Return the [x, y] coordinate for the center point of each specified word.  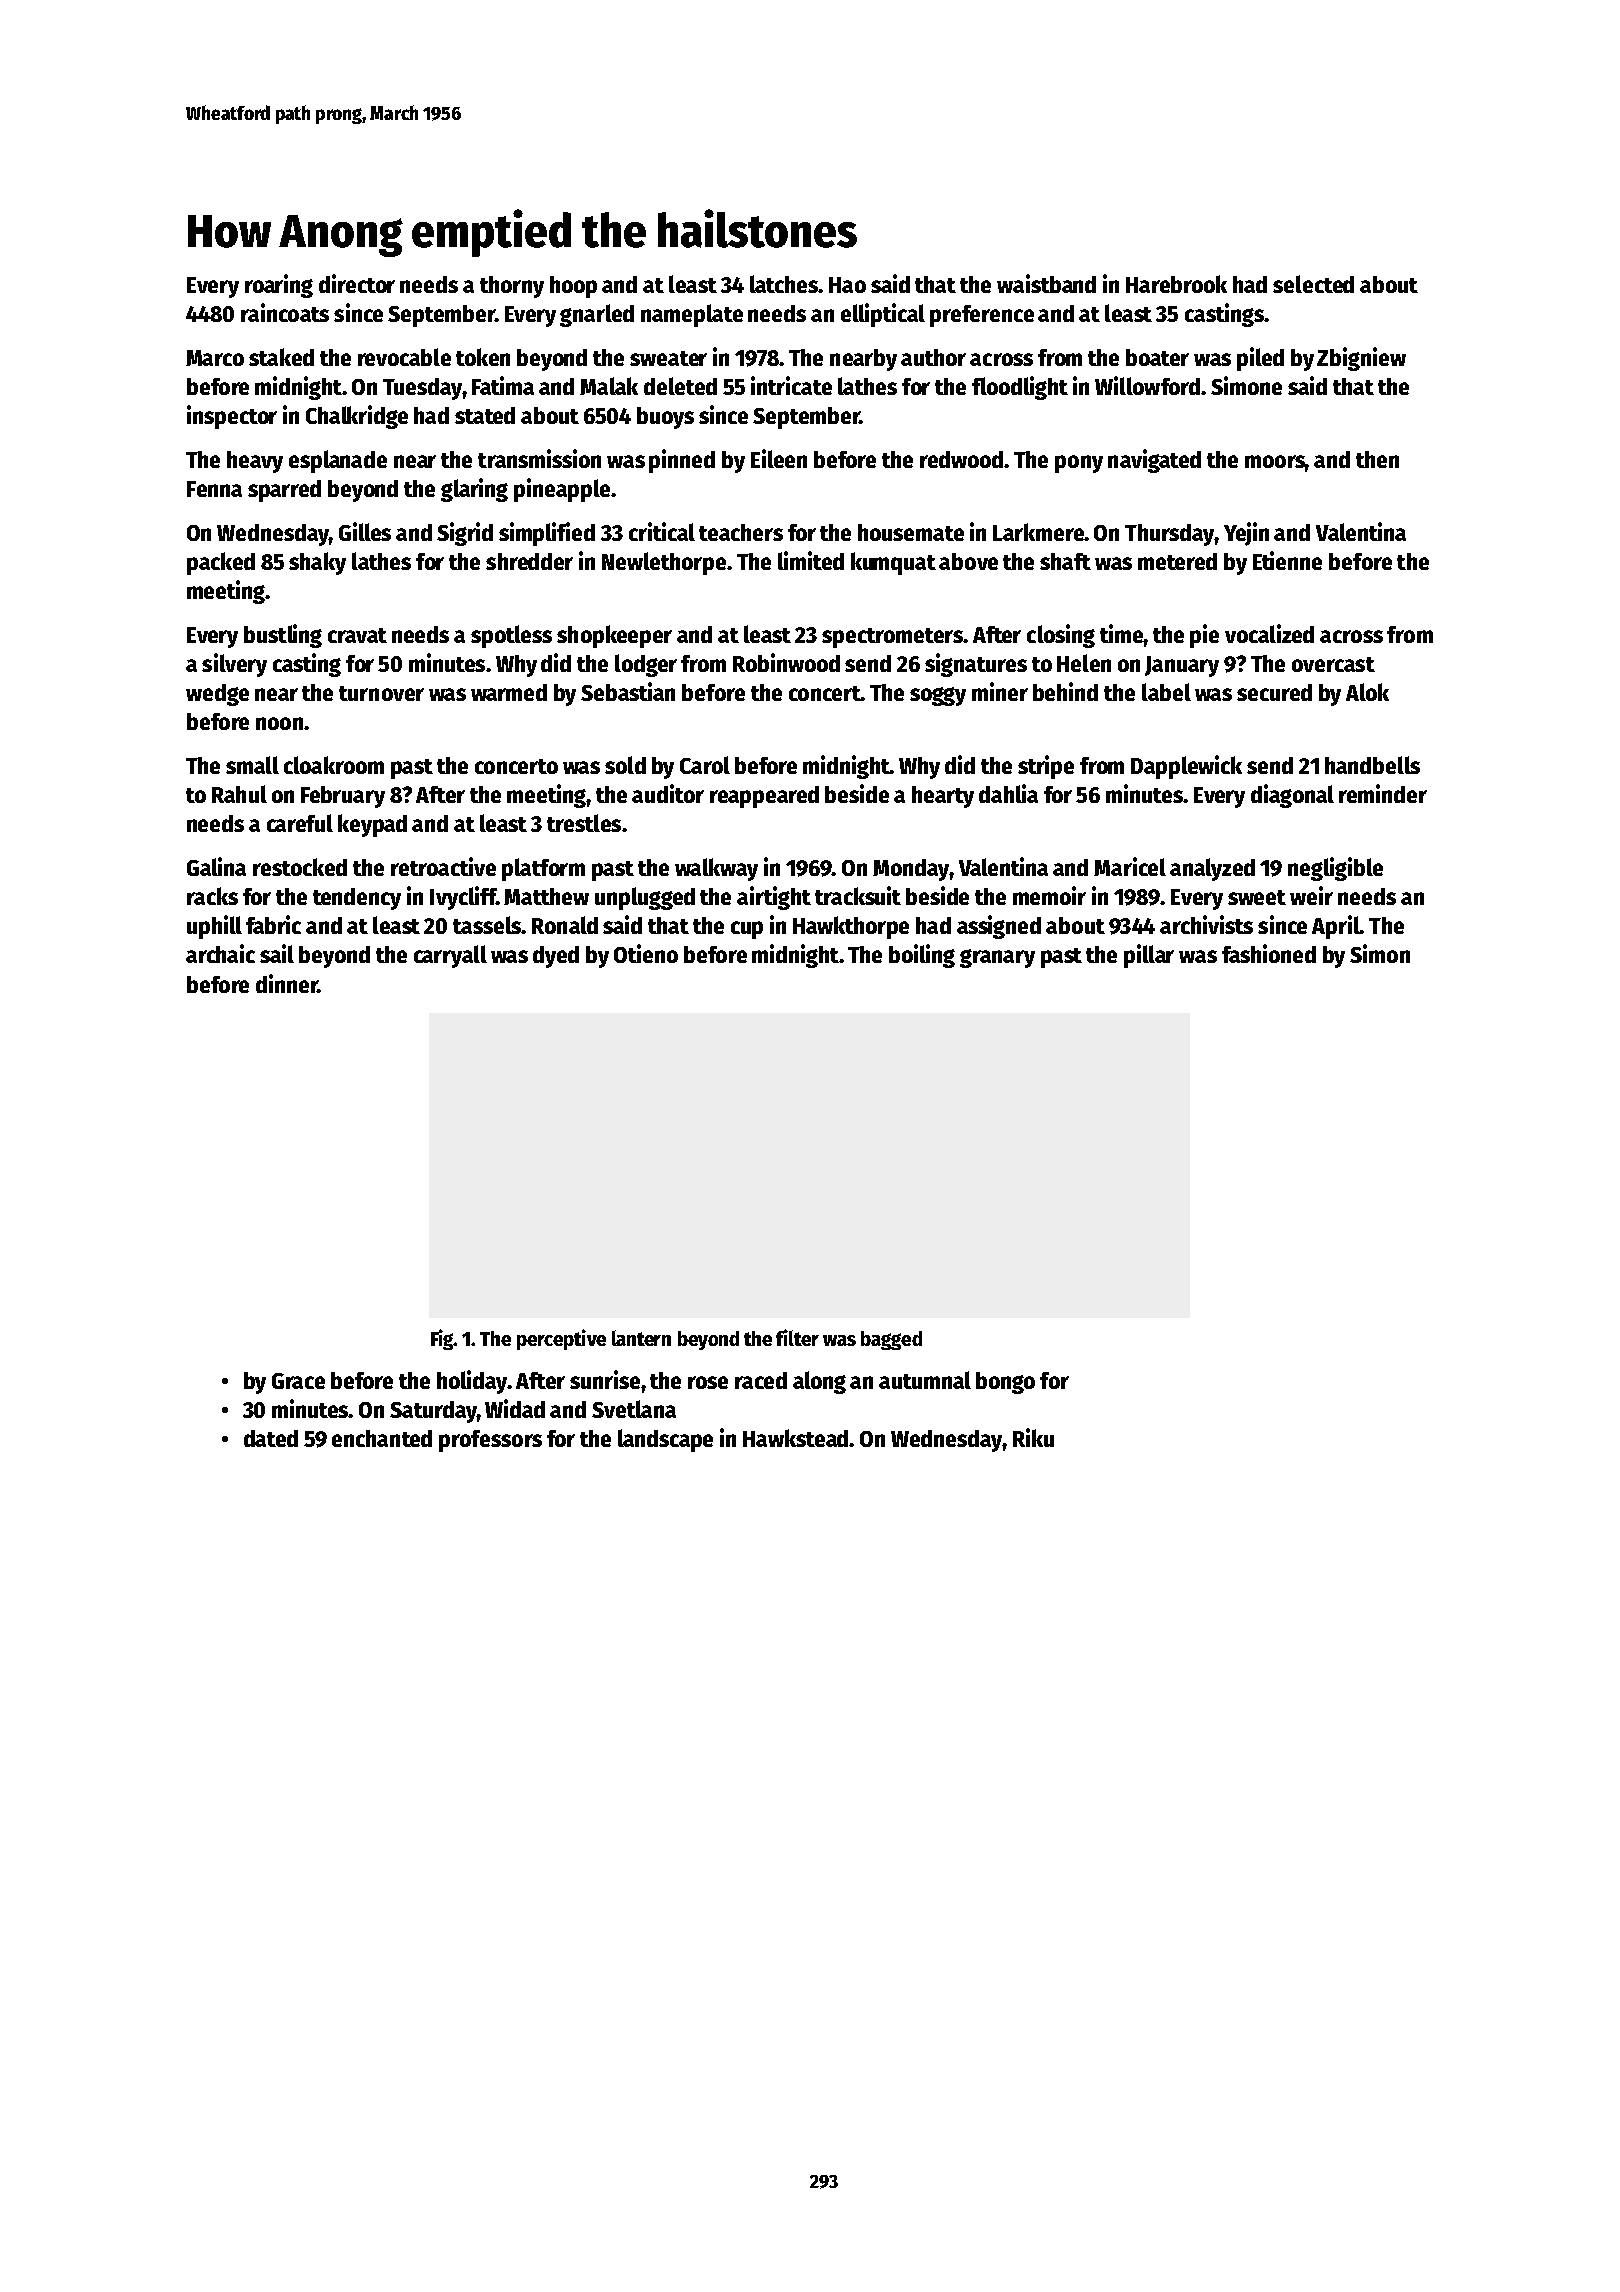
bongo [1005, 1383]
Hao [847, 285]
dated [271, 1438]
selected [1313, 284]
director [357, 283]
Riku [1033, 1437]
